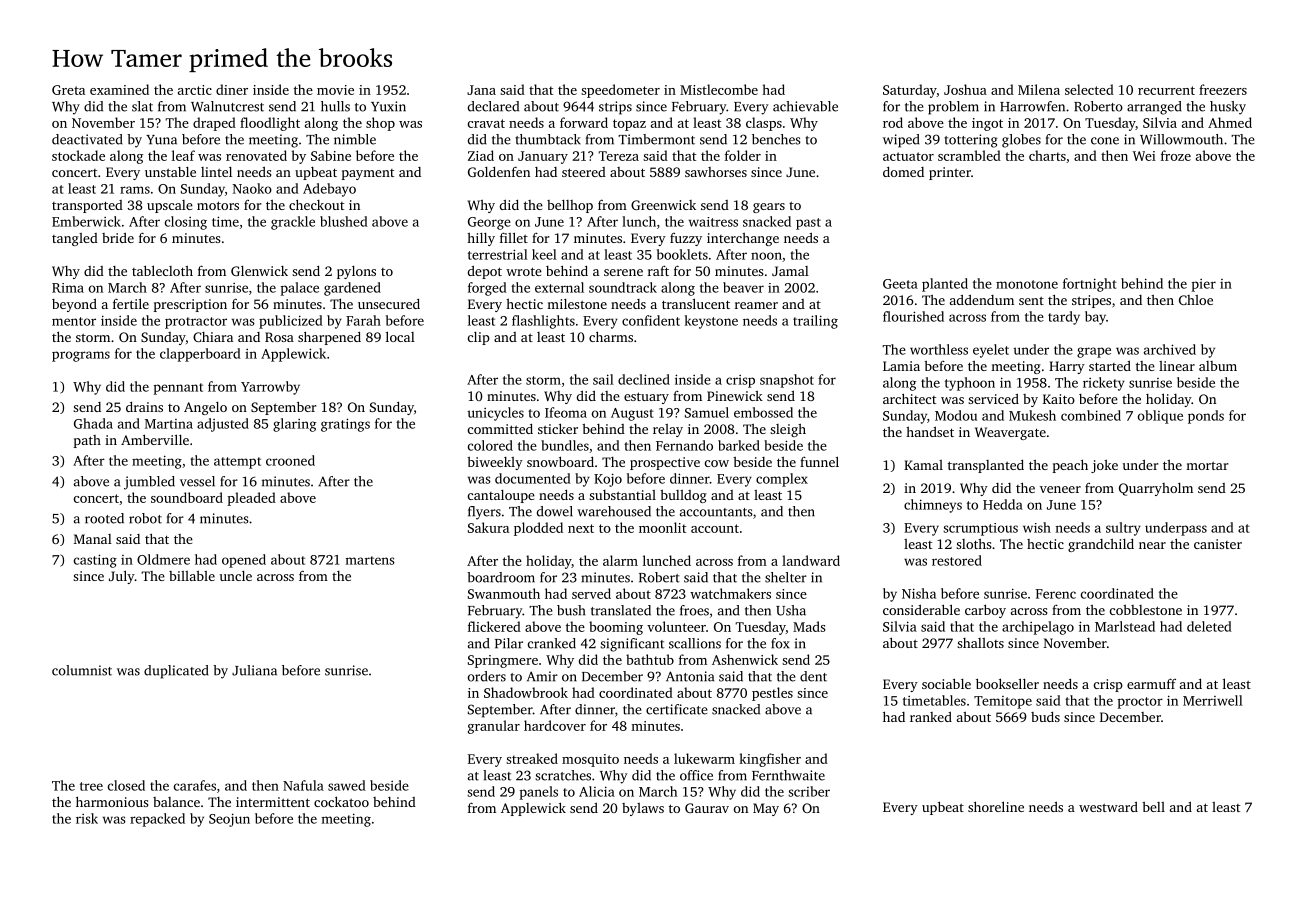 The width and height of the screenshot is (1308, 924). I want to click on Antonia, so click(690, 676).
